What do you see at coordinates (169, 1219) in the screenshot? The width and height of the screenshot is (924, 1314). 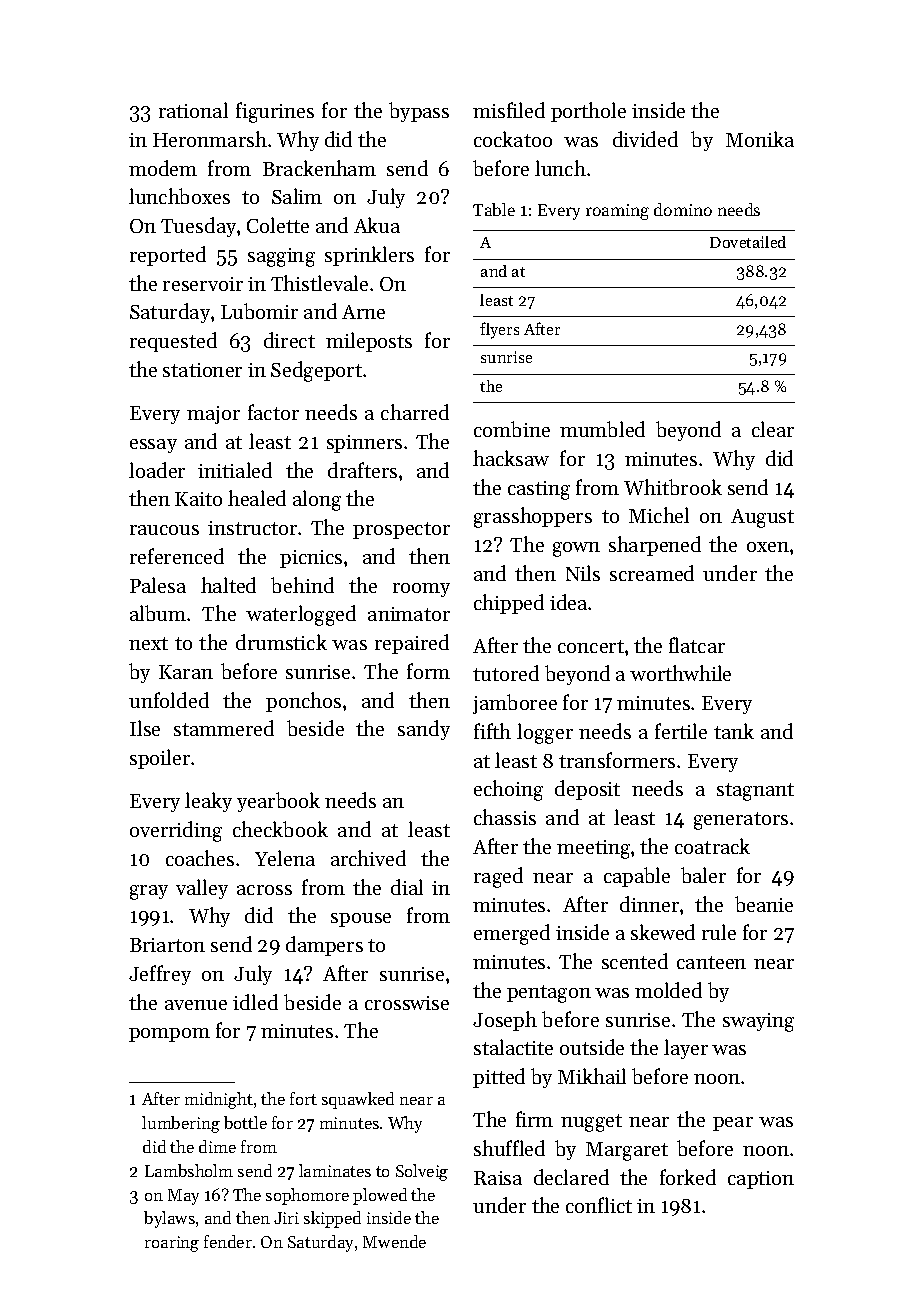 I see `bylaws` at bounding box center [169, 1219].
